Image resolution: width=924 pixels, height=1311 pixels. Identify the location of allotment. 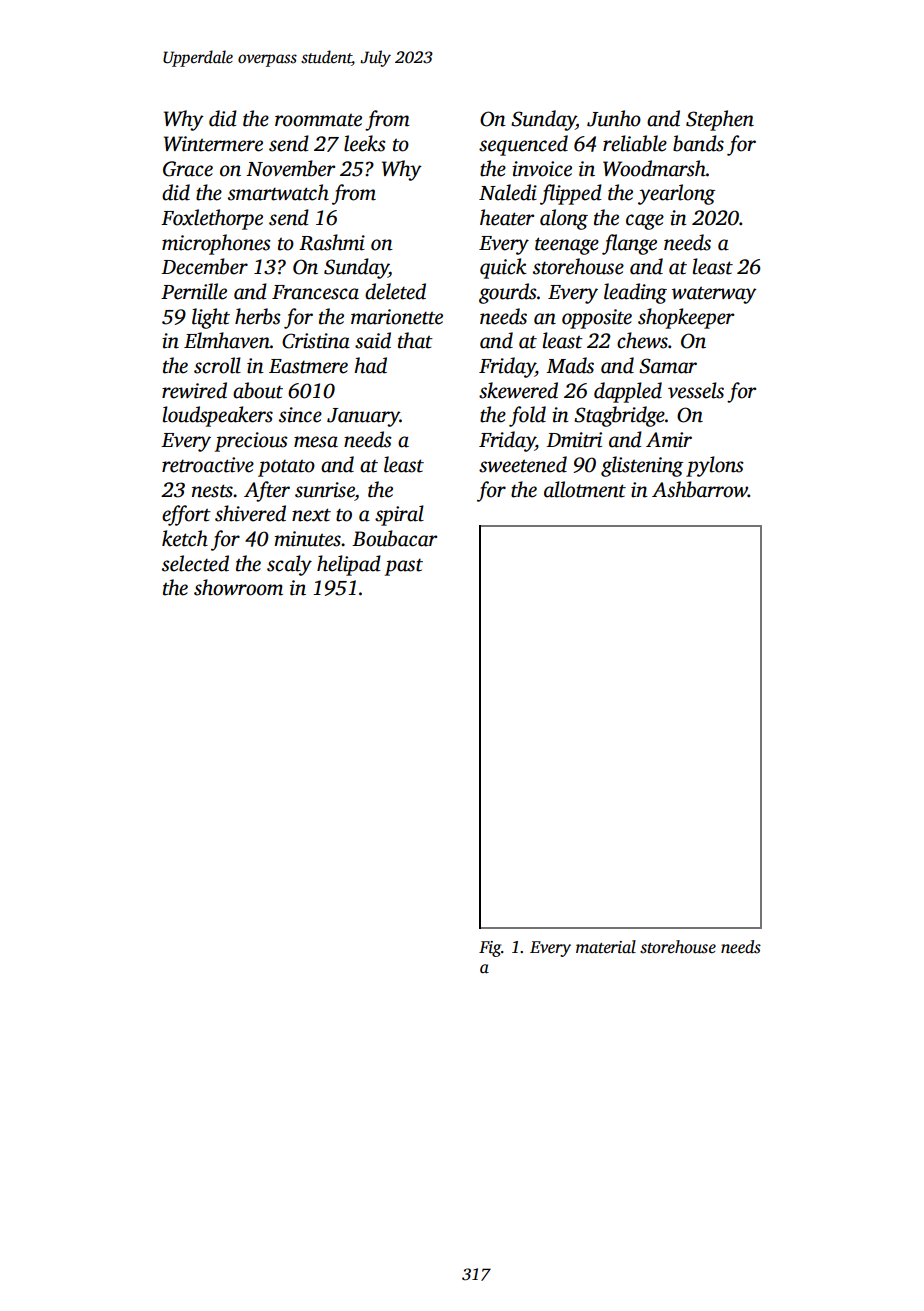
(585, 489).
